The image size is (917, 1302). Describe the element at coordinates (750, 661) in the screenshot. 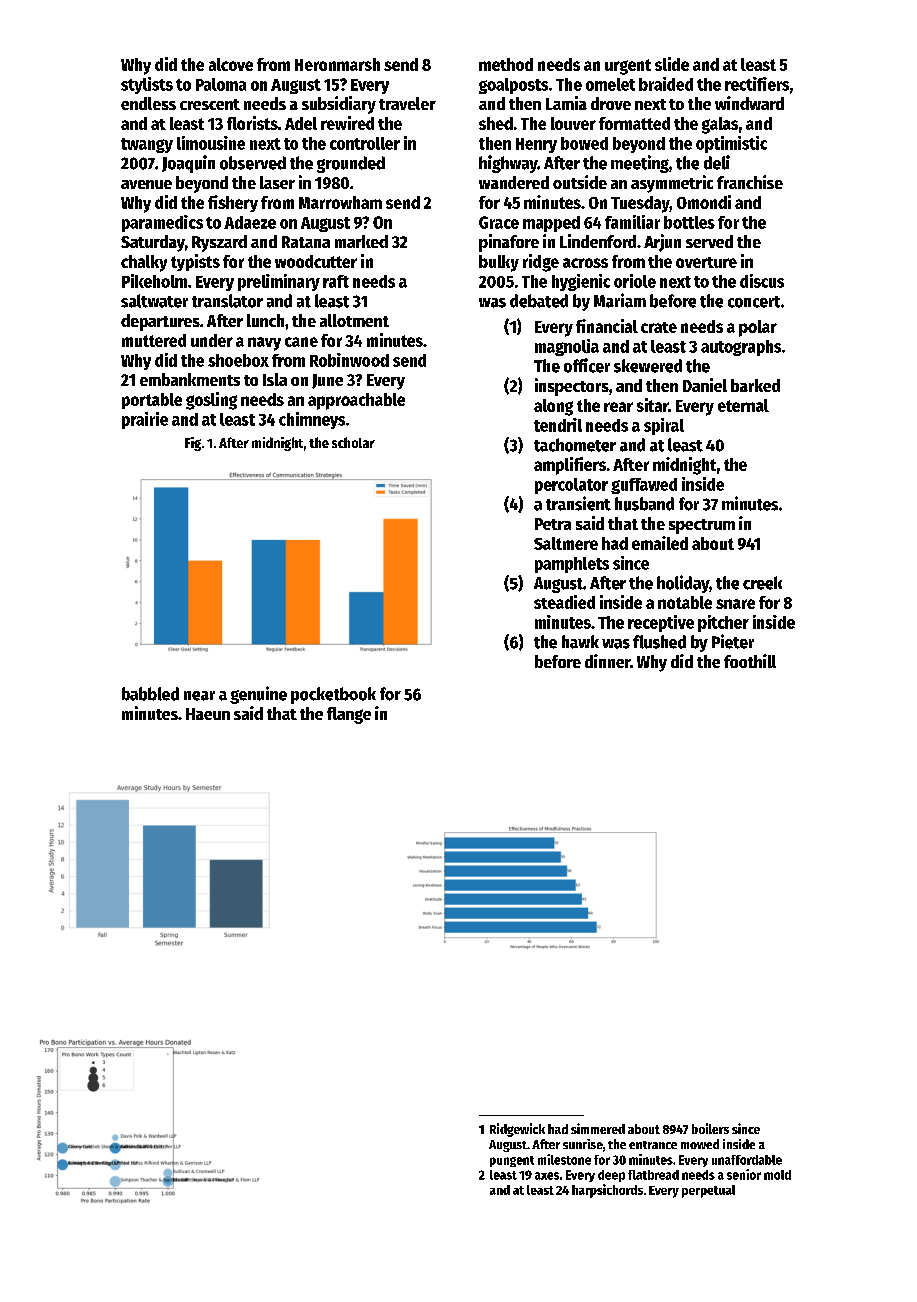

I see `foothill` at that location.
